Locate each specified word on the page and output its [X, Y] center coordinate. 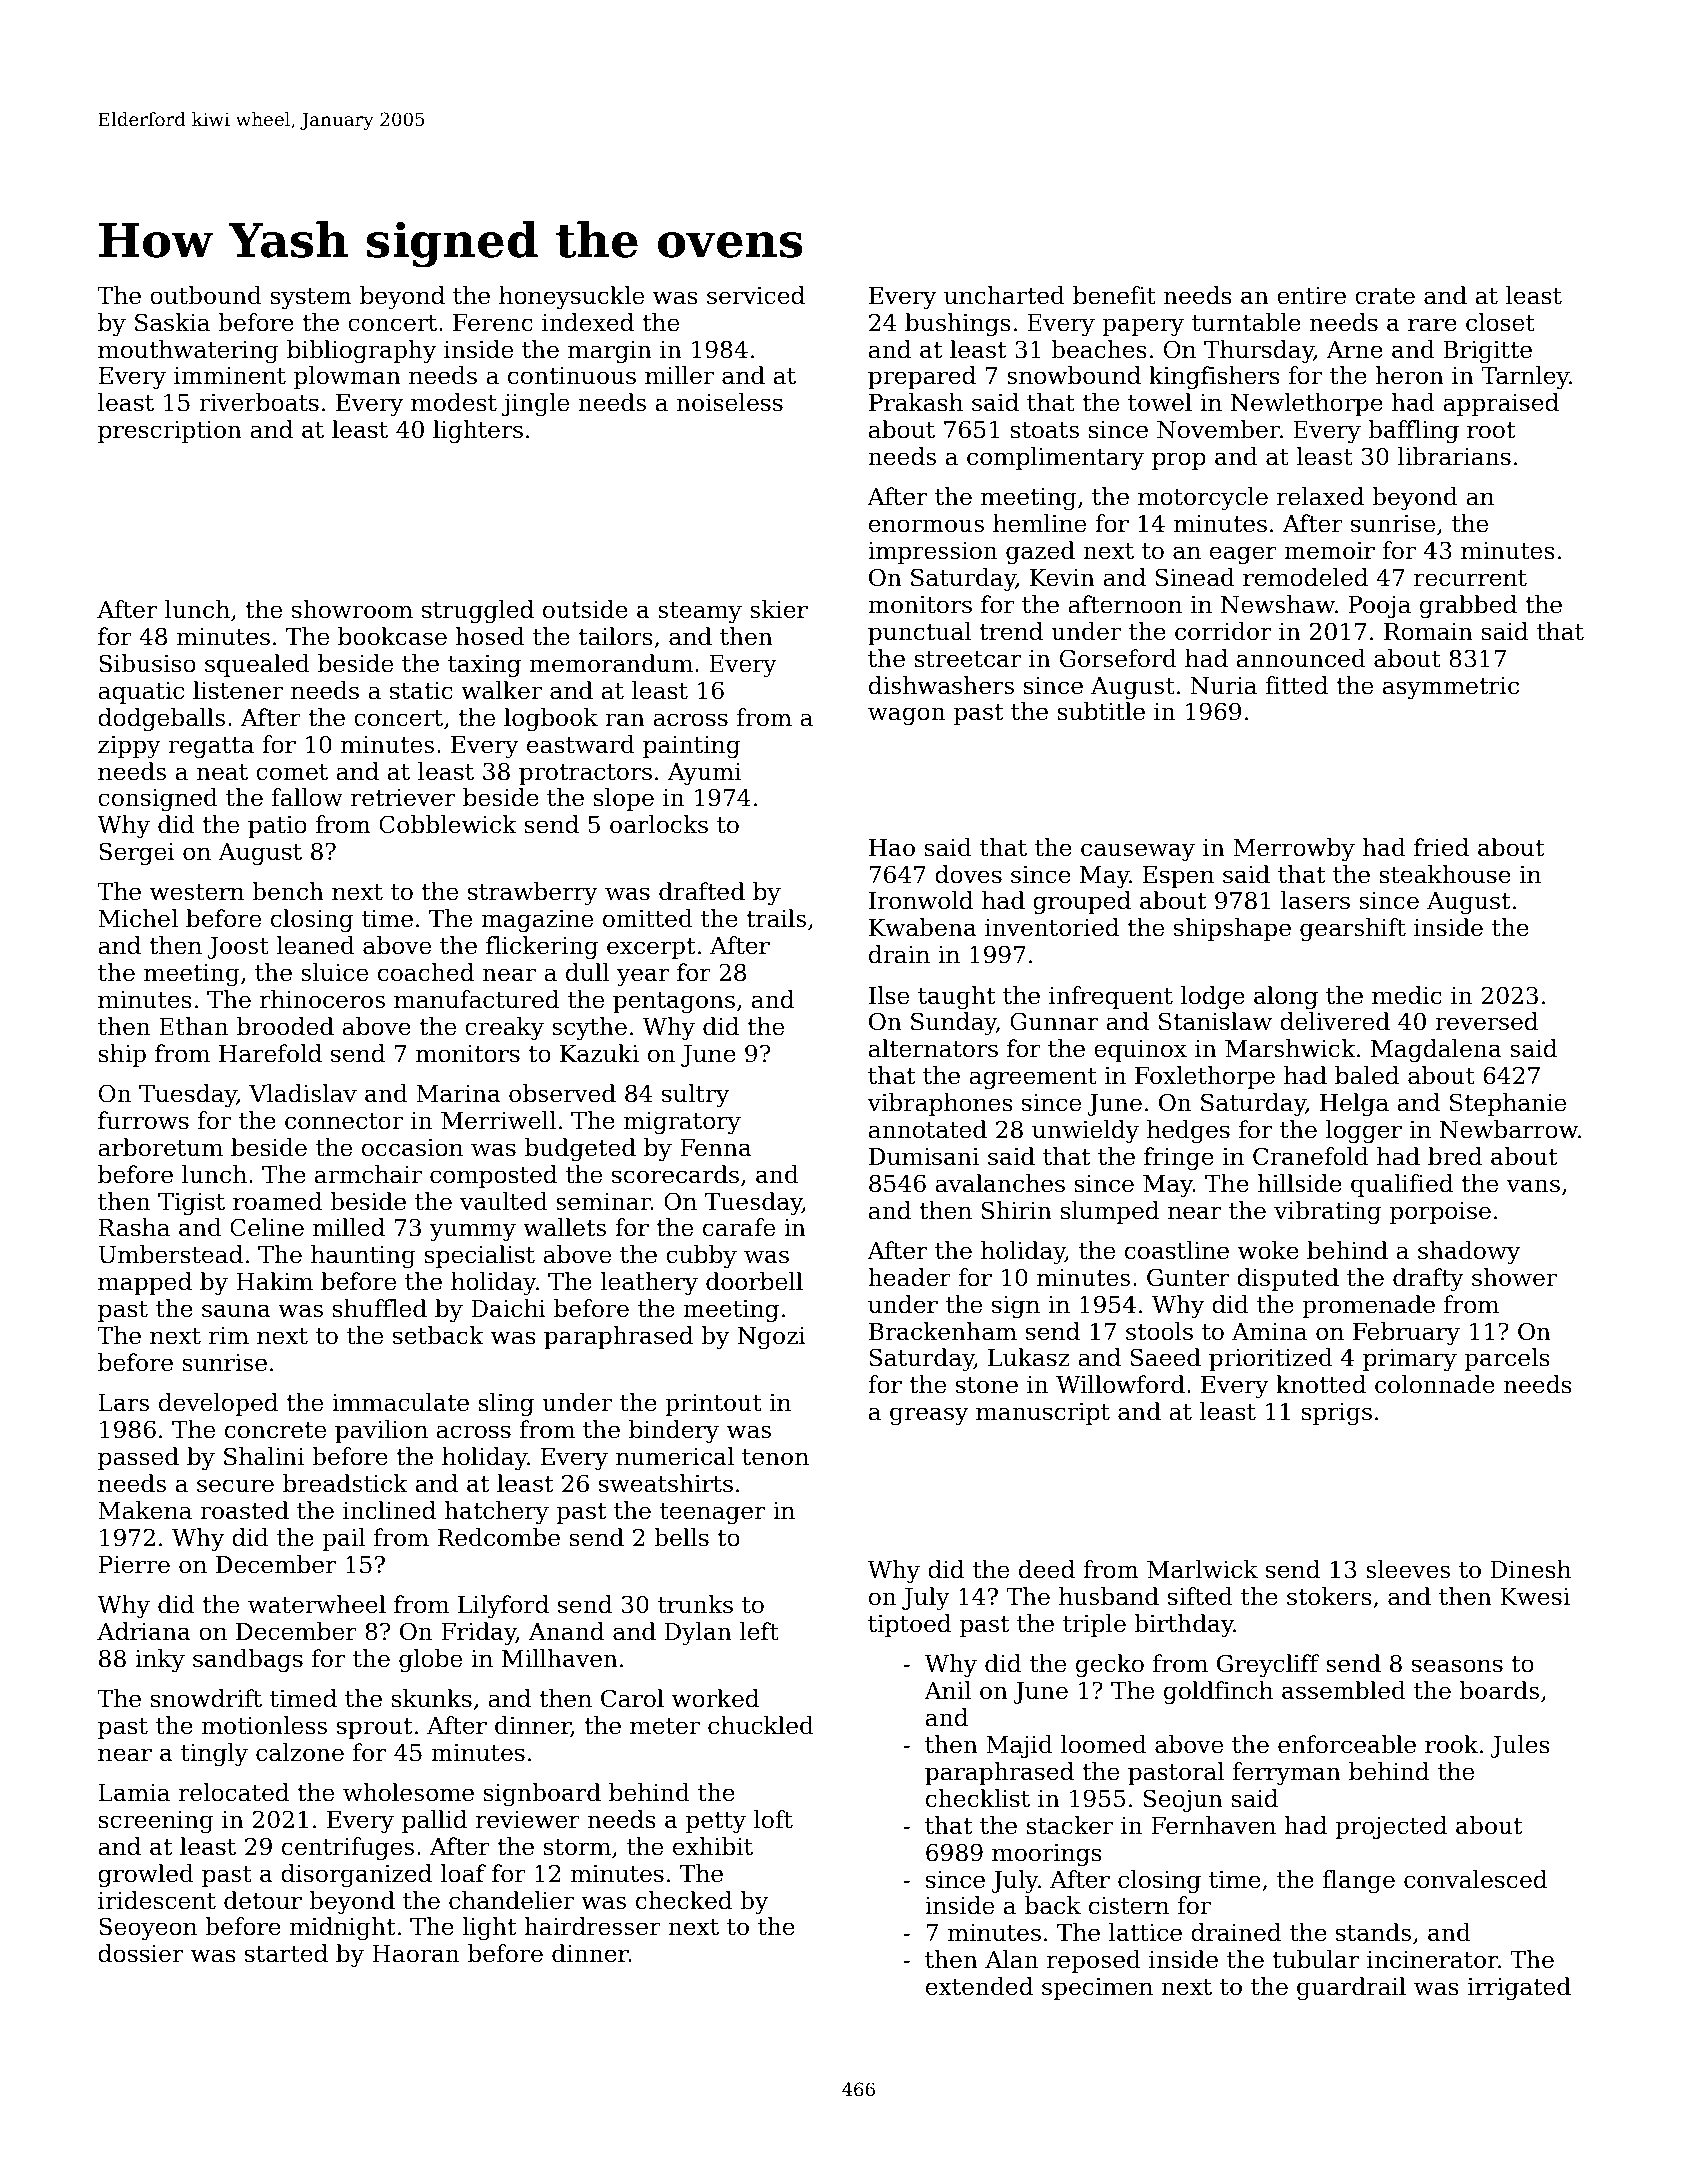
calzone [300, 1752]
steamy [700, 612]
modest [454, 402]
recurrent [1470, 578]
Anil [947, 1690]
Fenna [716, 1148]
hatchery [497, 1512]
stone [987, 1385]
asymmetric [1451, 688]
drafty [1428, 1279]
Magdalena [1436, 1050]
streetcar [968, 659]
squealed [257, 665]
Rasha [134, 1227]
